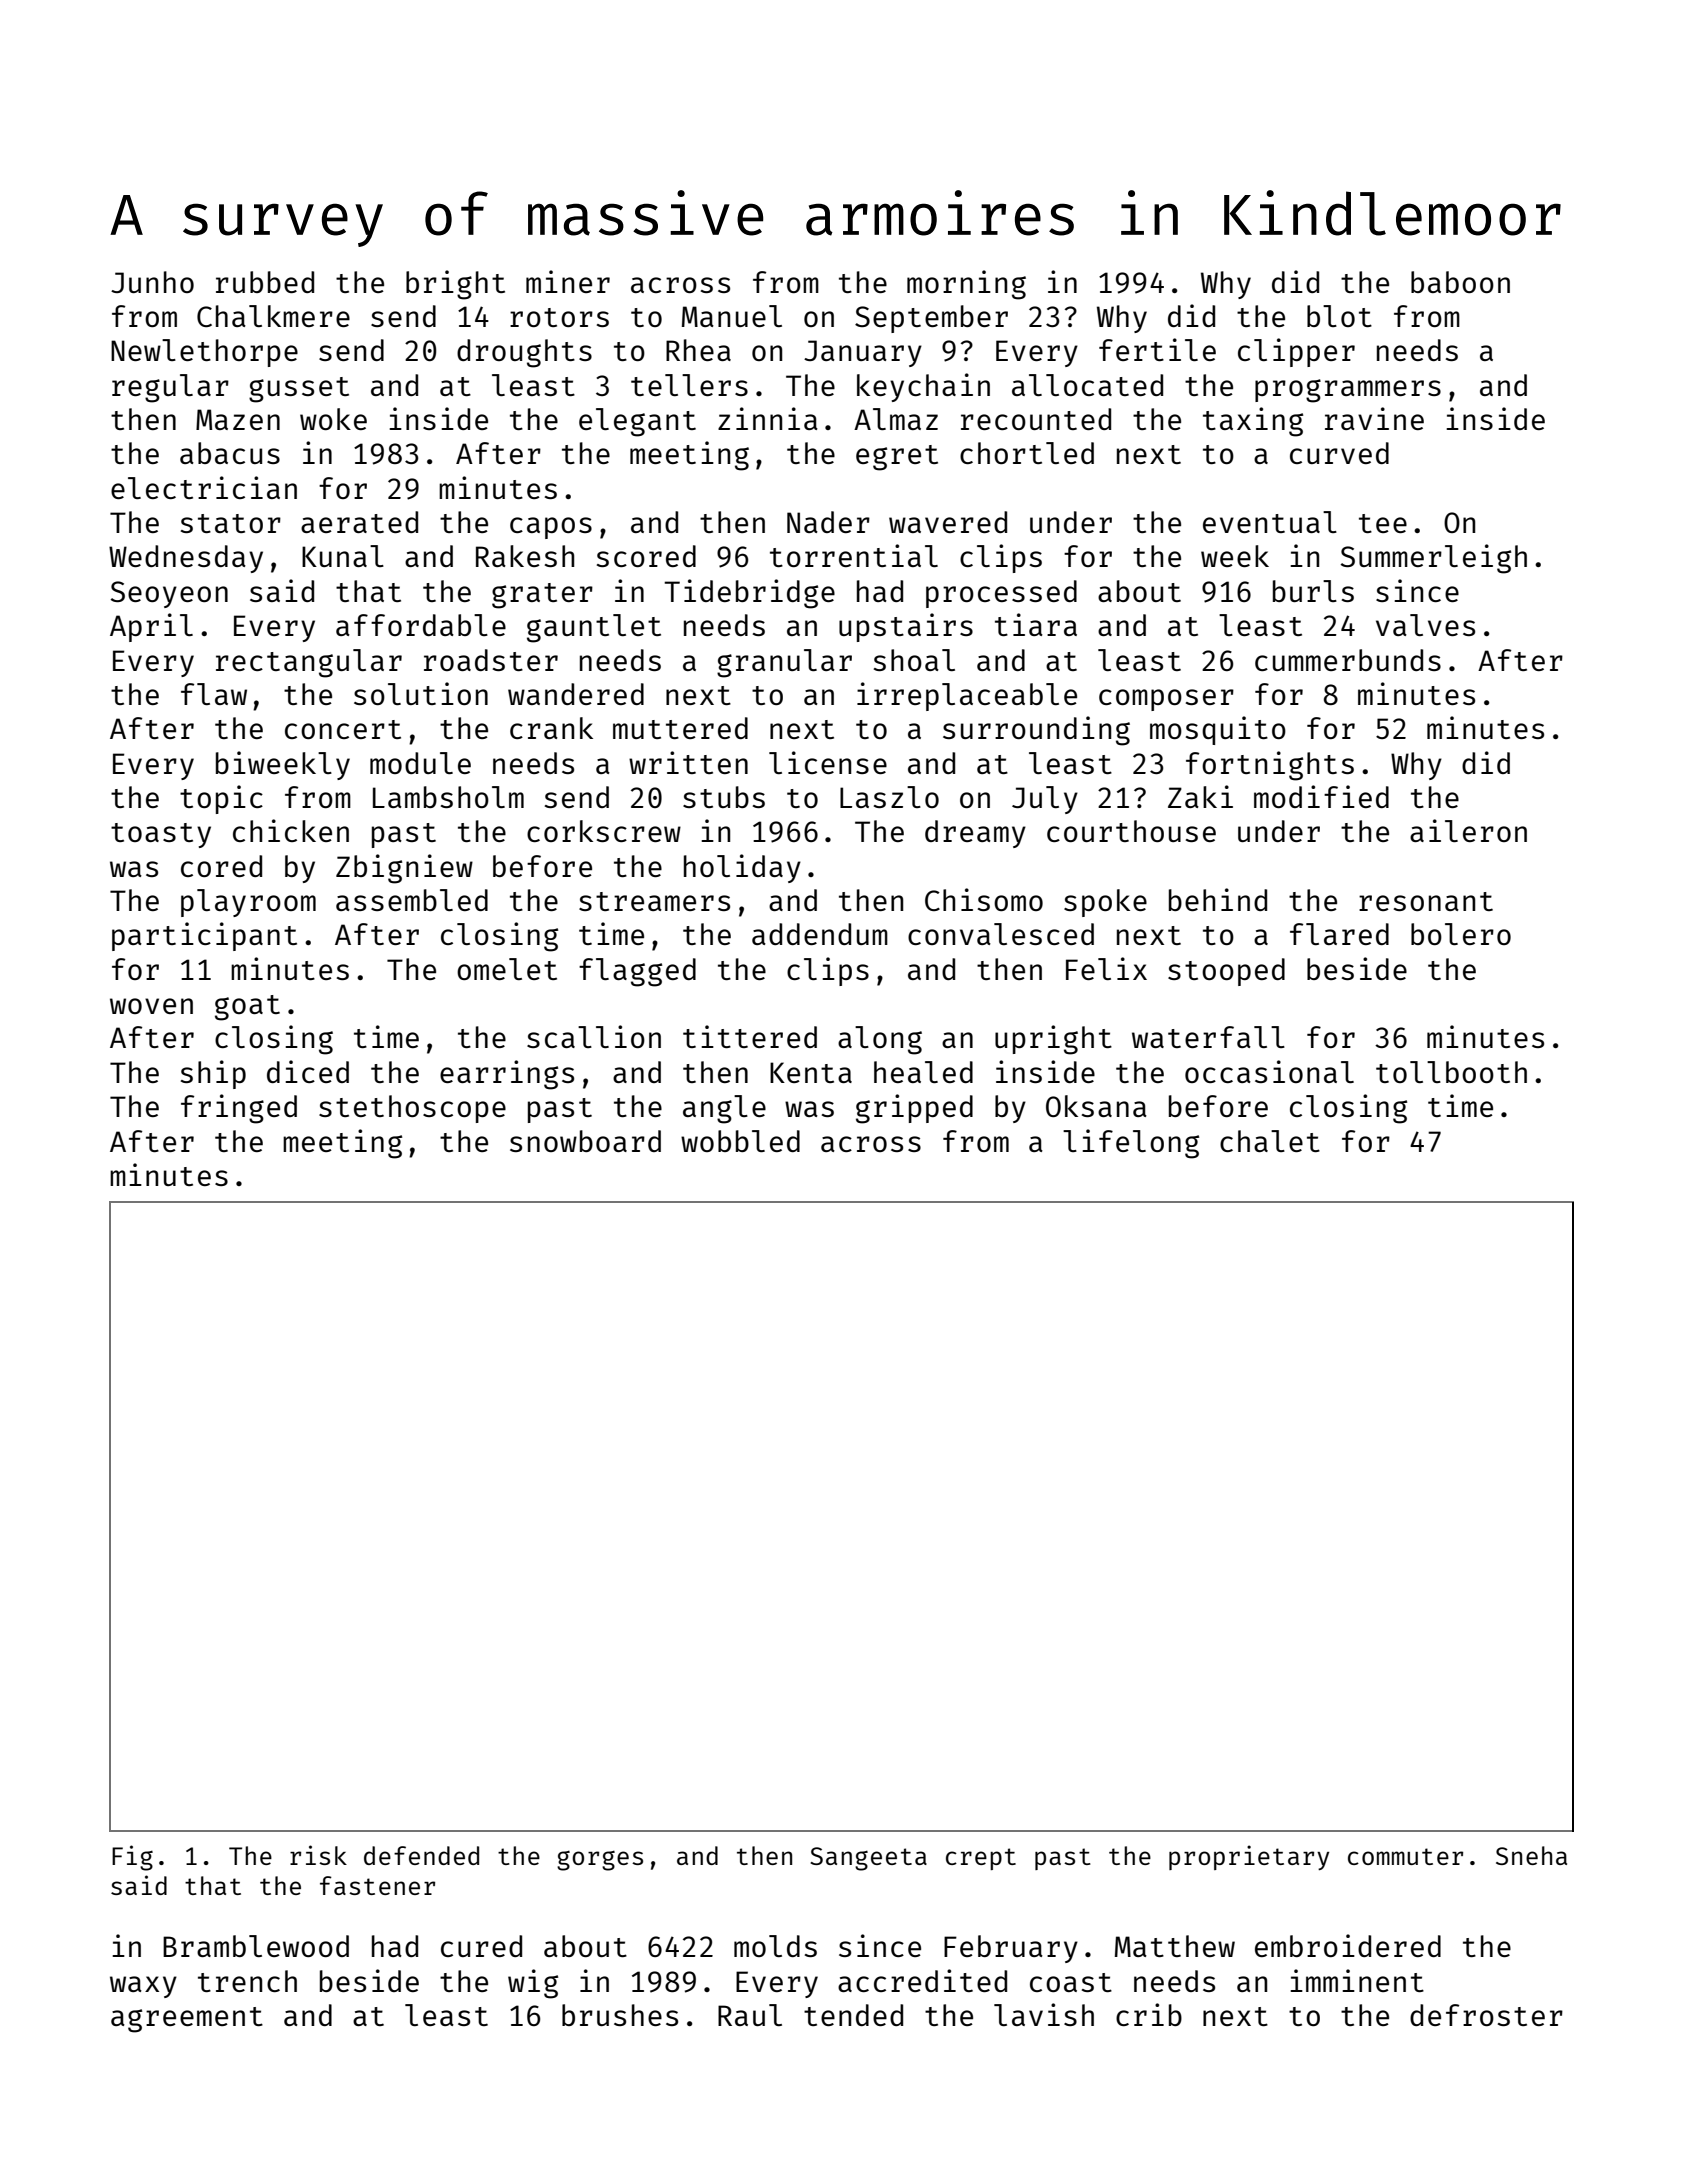 Image resolution: width=1683 pixels, height=2178 pixels. What do you see at coordinates (1131, 1144) in the document?
I see `lifelong` at bounding box center [1131, 1144].
